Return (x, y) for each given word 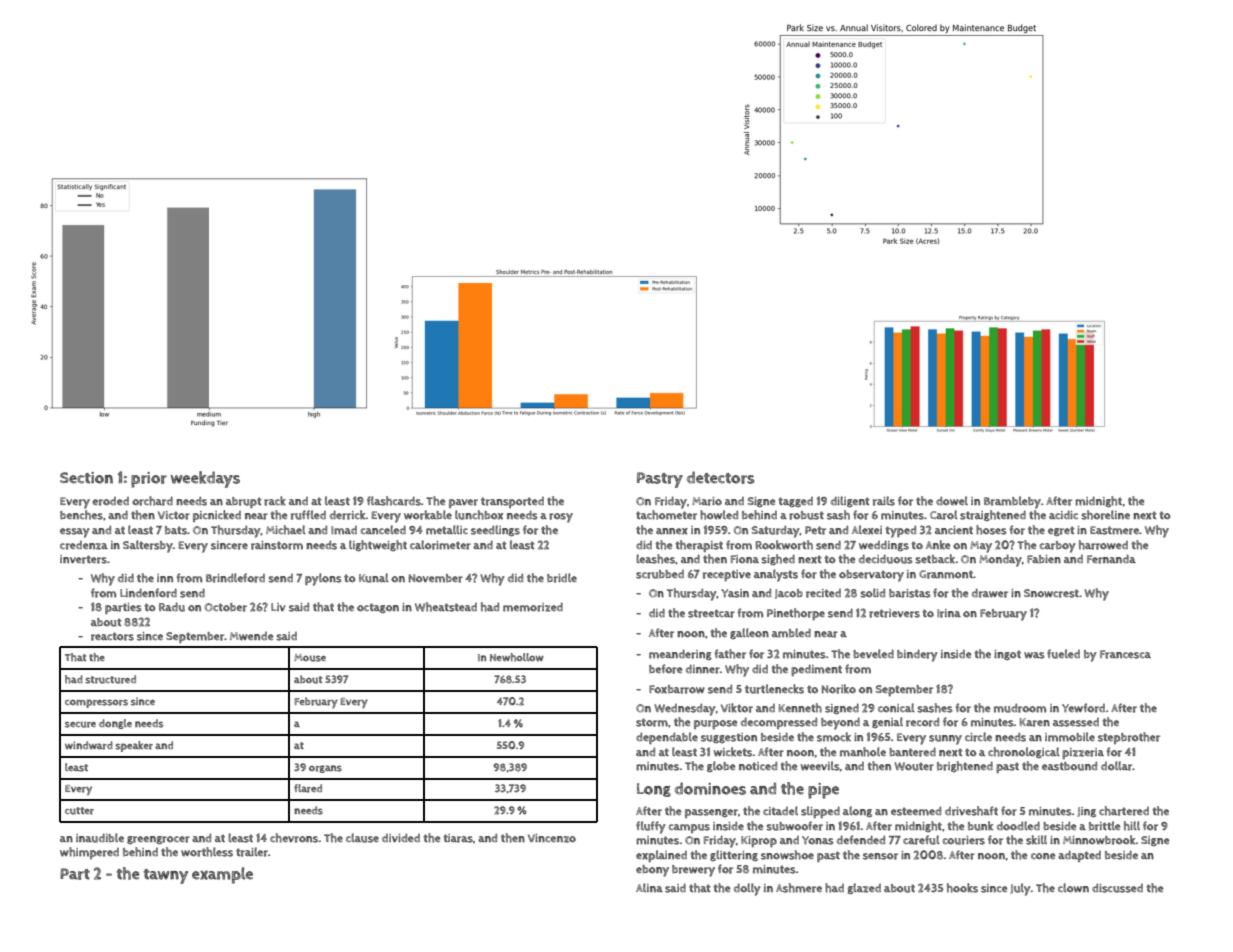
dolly (747, 889)
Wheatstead (446, 607)
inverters (83, 559)
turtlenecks (774, 689)
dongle (115, 724)
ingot (1007, 655)
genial (887, 722)
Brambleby (1012, 502)
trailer (252, 852)
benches (81, 515)
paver (463, 503)
